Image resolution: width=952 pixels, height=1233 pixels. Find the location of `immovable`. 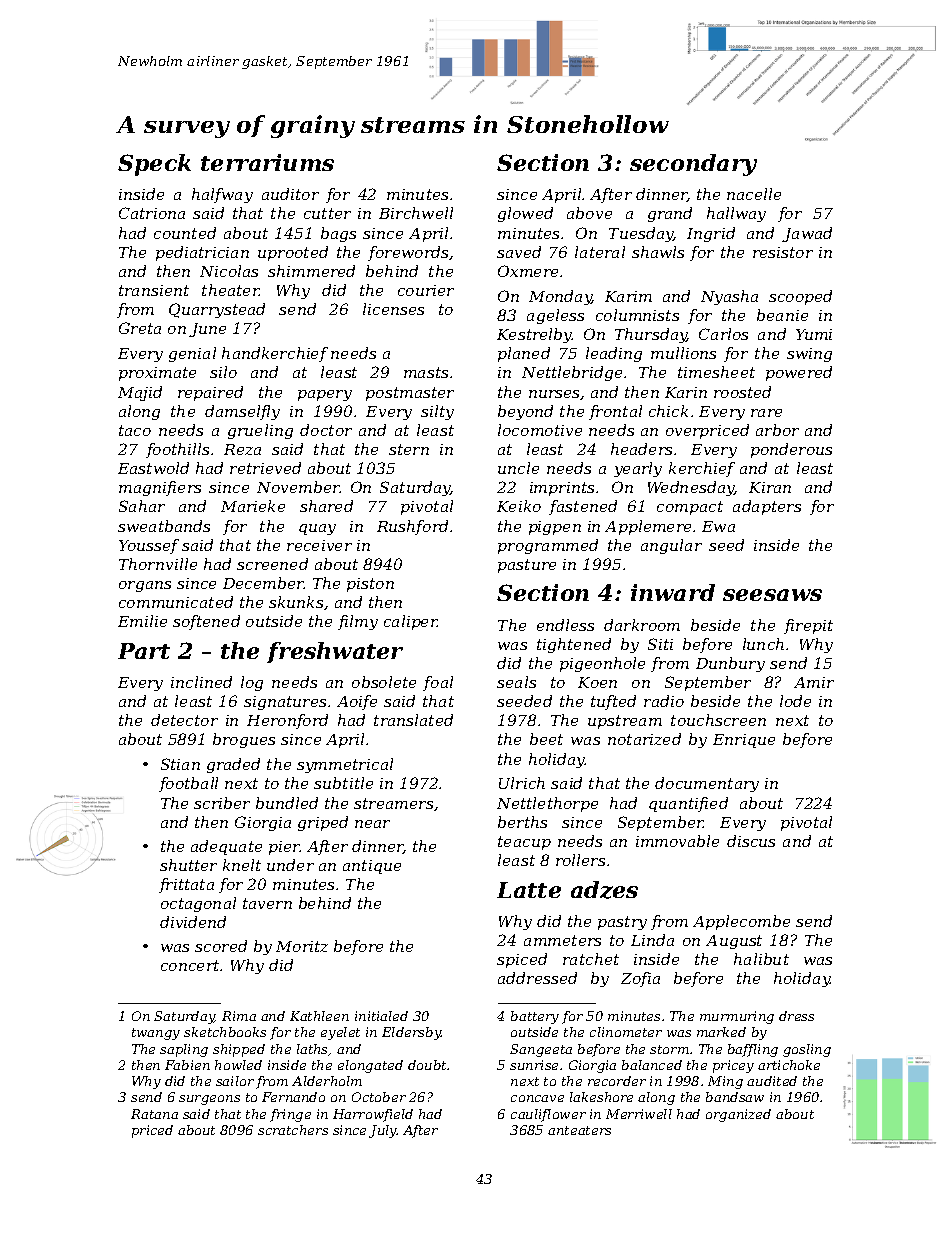

immovable is located at coordinates (677, 841).
